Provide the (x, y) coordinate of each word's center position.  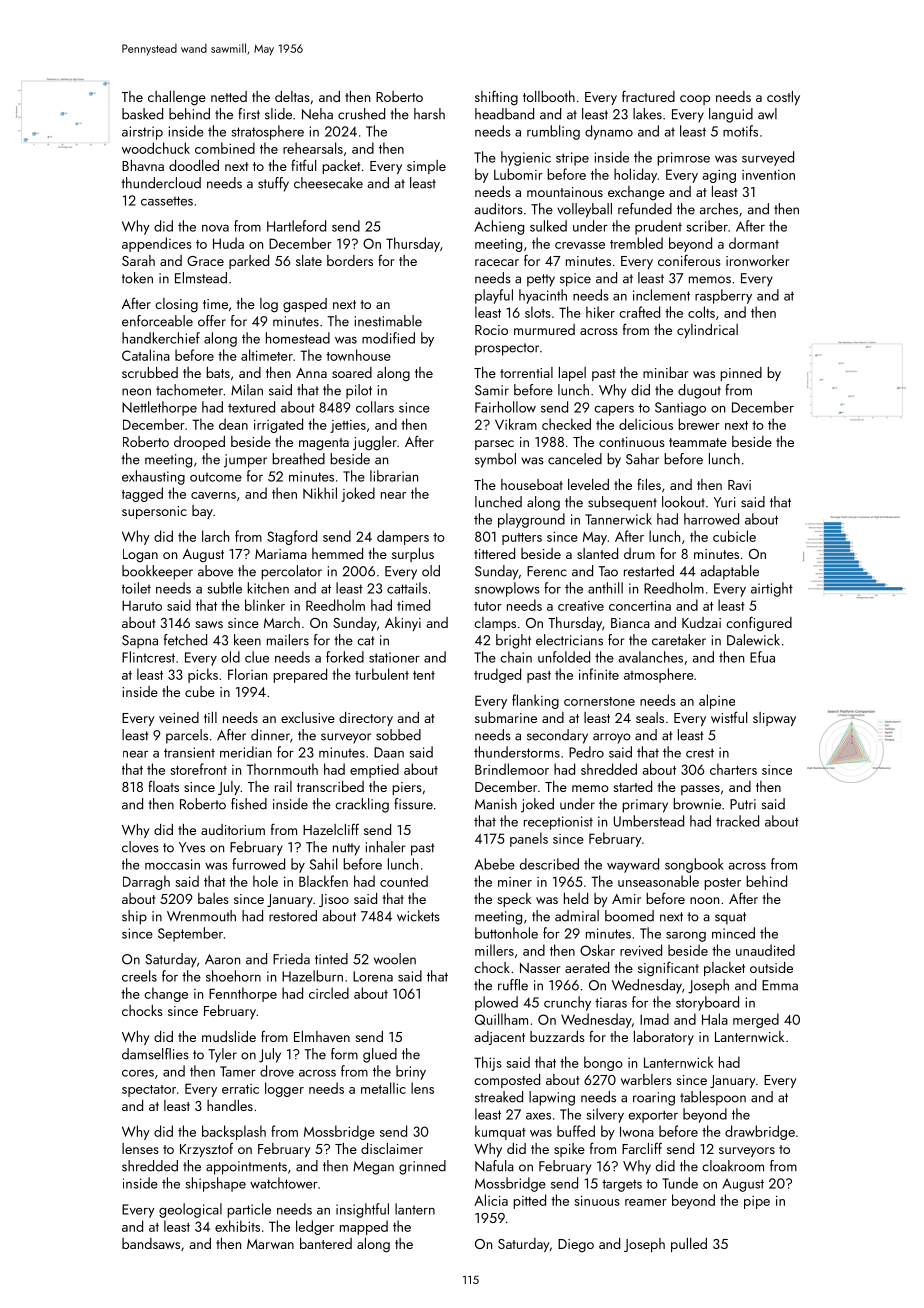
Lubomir (518, 174)
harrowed (711, 519)
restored (293, 916)
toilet (136, 588)
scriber (707, 226)
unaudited (765, 950)
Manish (496, 804)
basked (142, 114)
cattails (407, 588)
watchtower (284, 1183)
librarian (394, 476)
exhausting (153, 477)
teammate (698, 442)
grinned (422, 1167)
